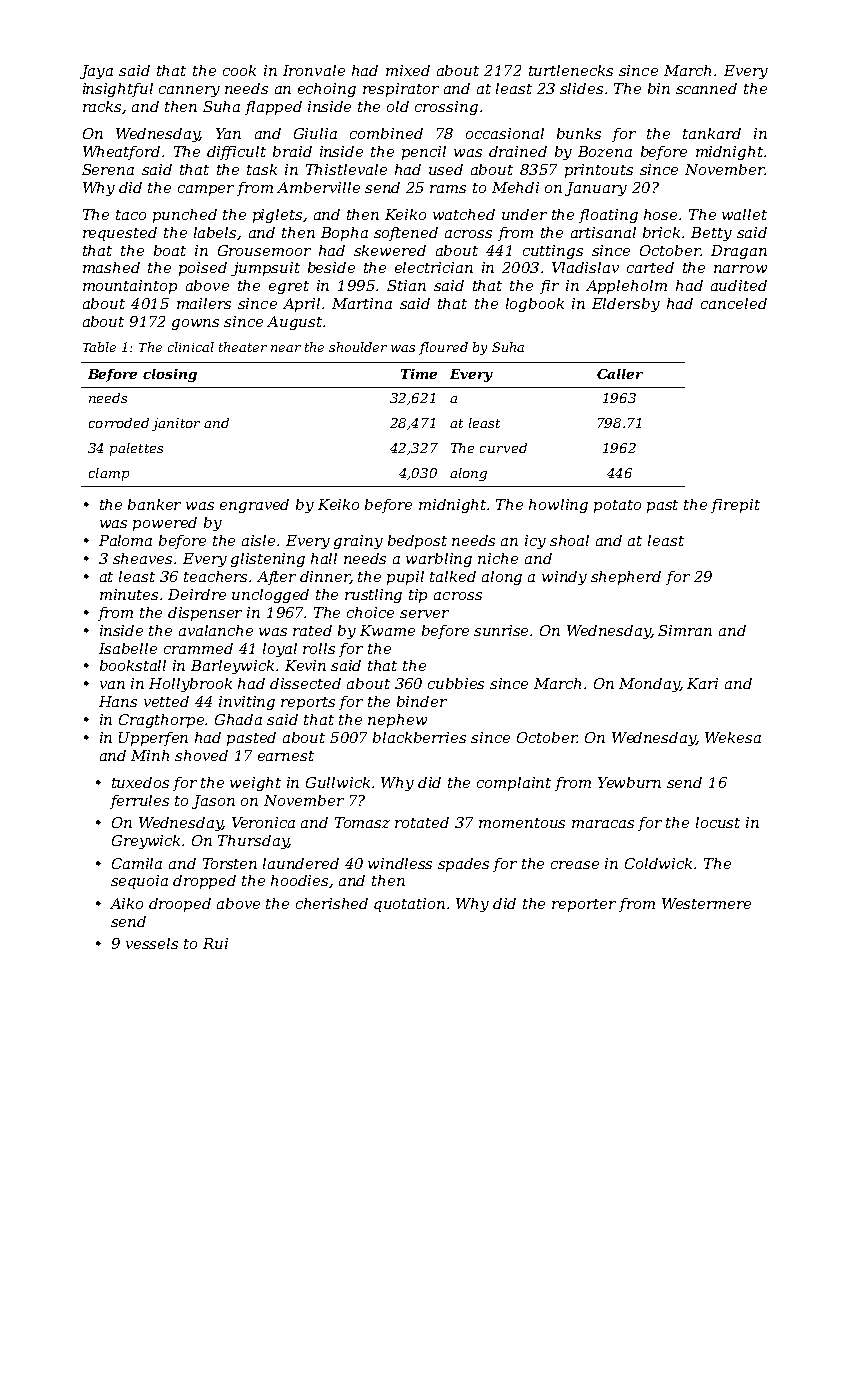 This image has height=1400, width=849. What do you see at coordinates (170, 250) in the image?
I see `boat` at bounding box center [170, 250].
